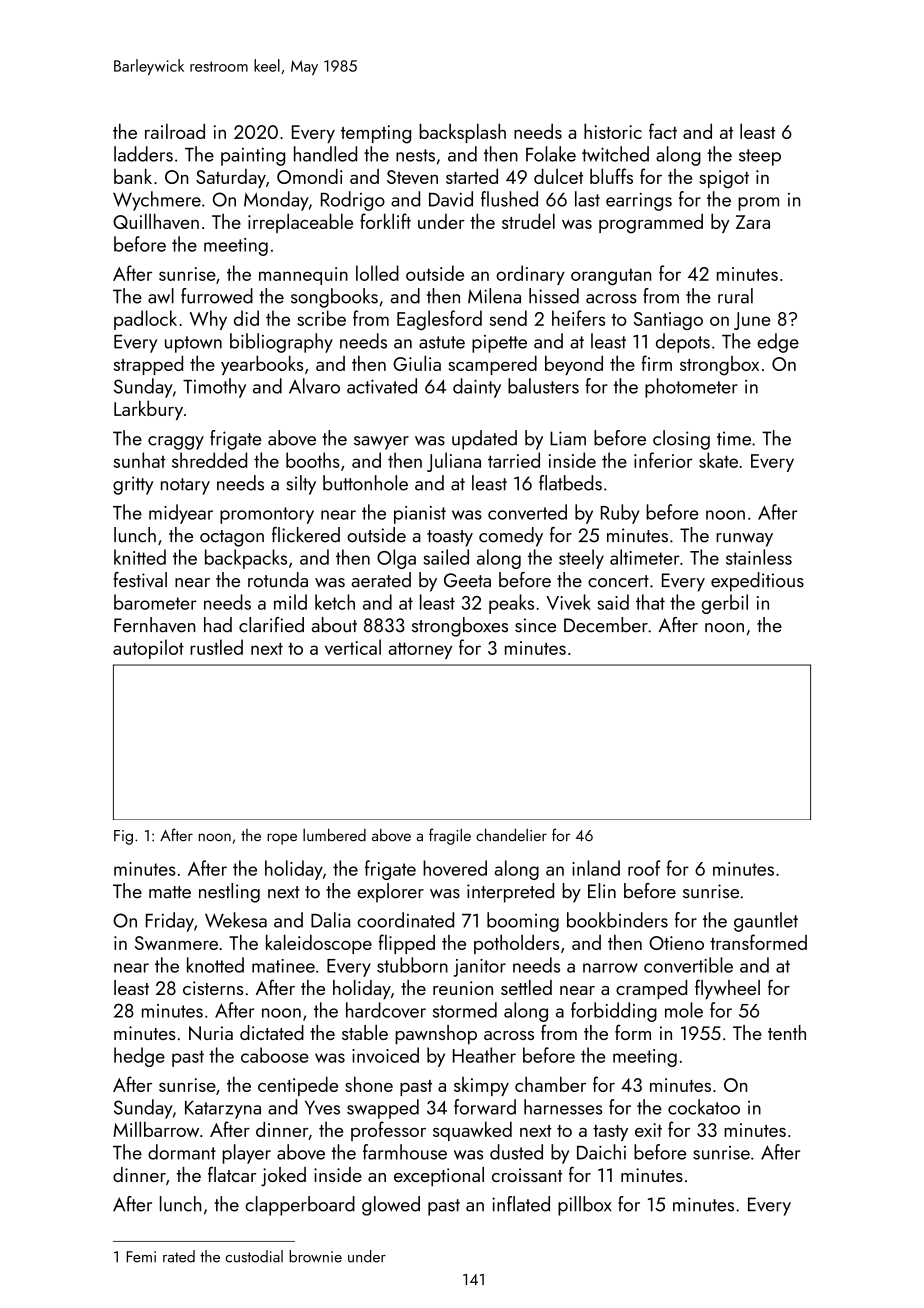 The image size is (924, 1308). Describe the element at coordinates (467, 580) in the screenshot. I see `Geeta` at that location.
